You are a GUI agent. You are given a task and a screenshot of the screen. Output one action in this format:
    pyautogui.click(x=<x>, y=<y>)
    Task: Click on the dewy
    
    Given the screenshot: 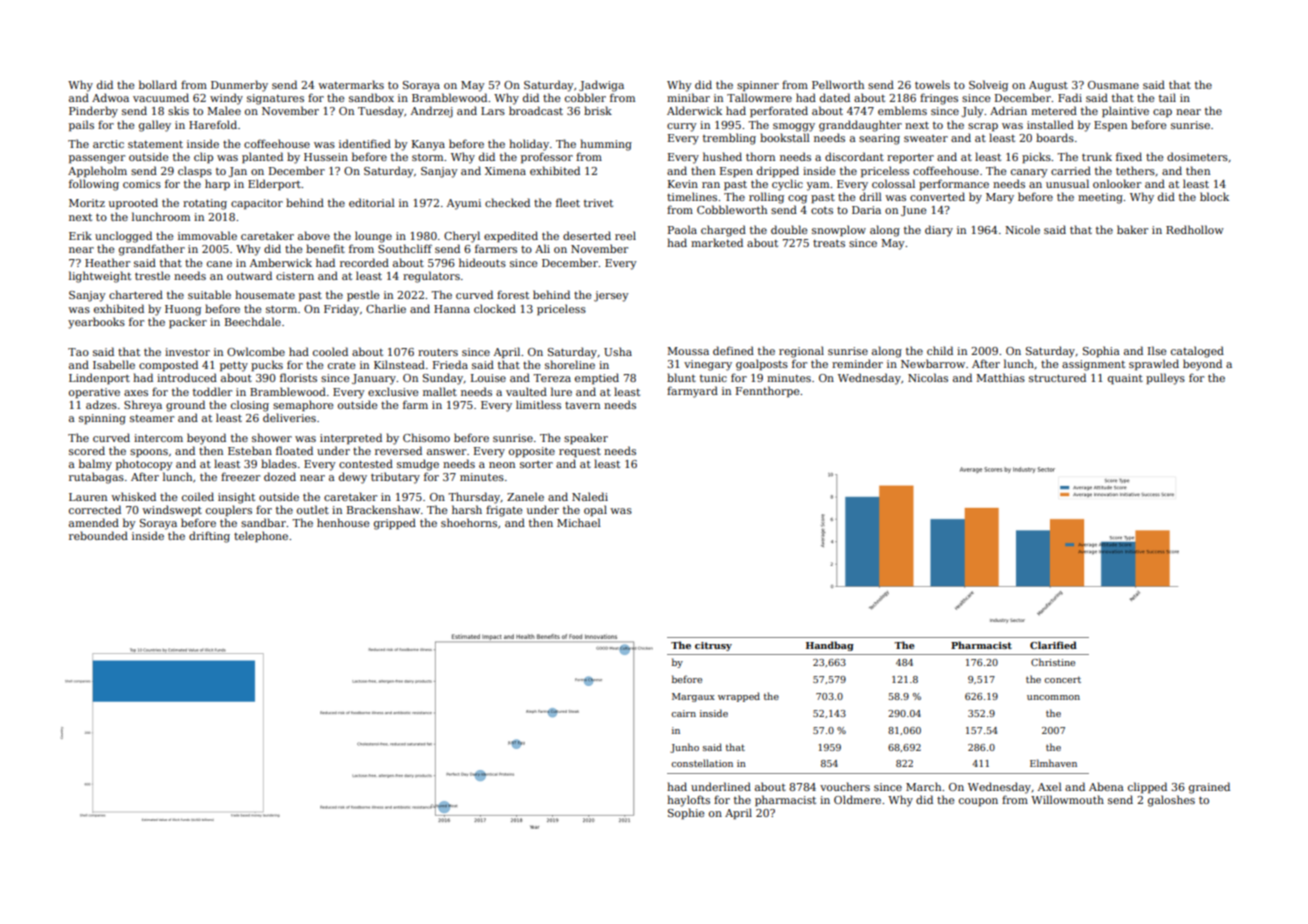 What is the action you would take?
    pyautogui.click(x=353, y=478)
